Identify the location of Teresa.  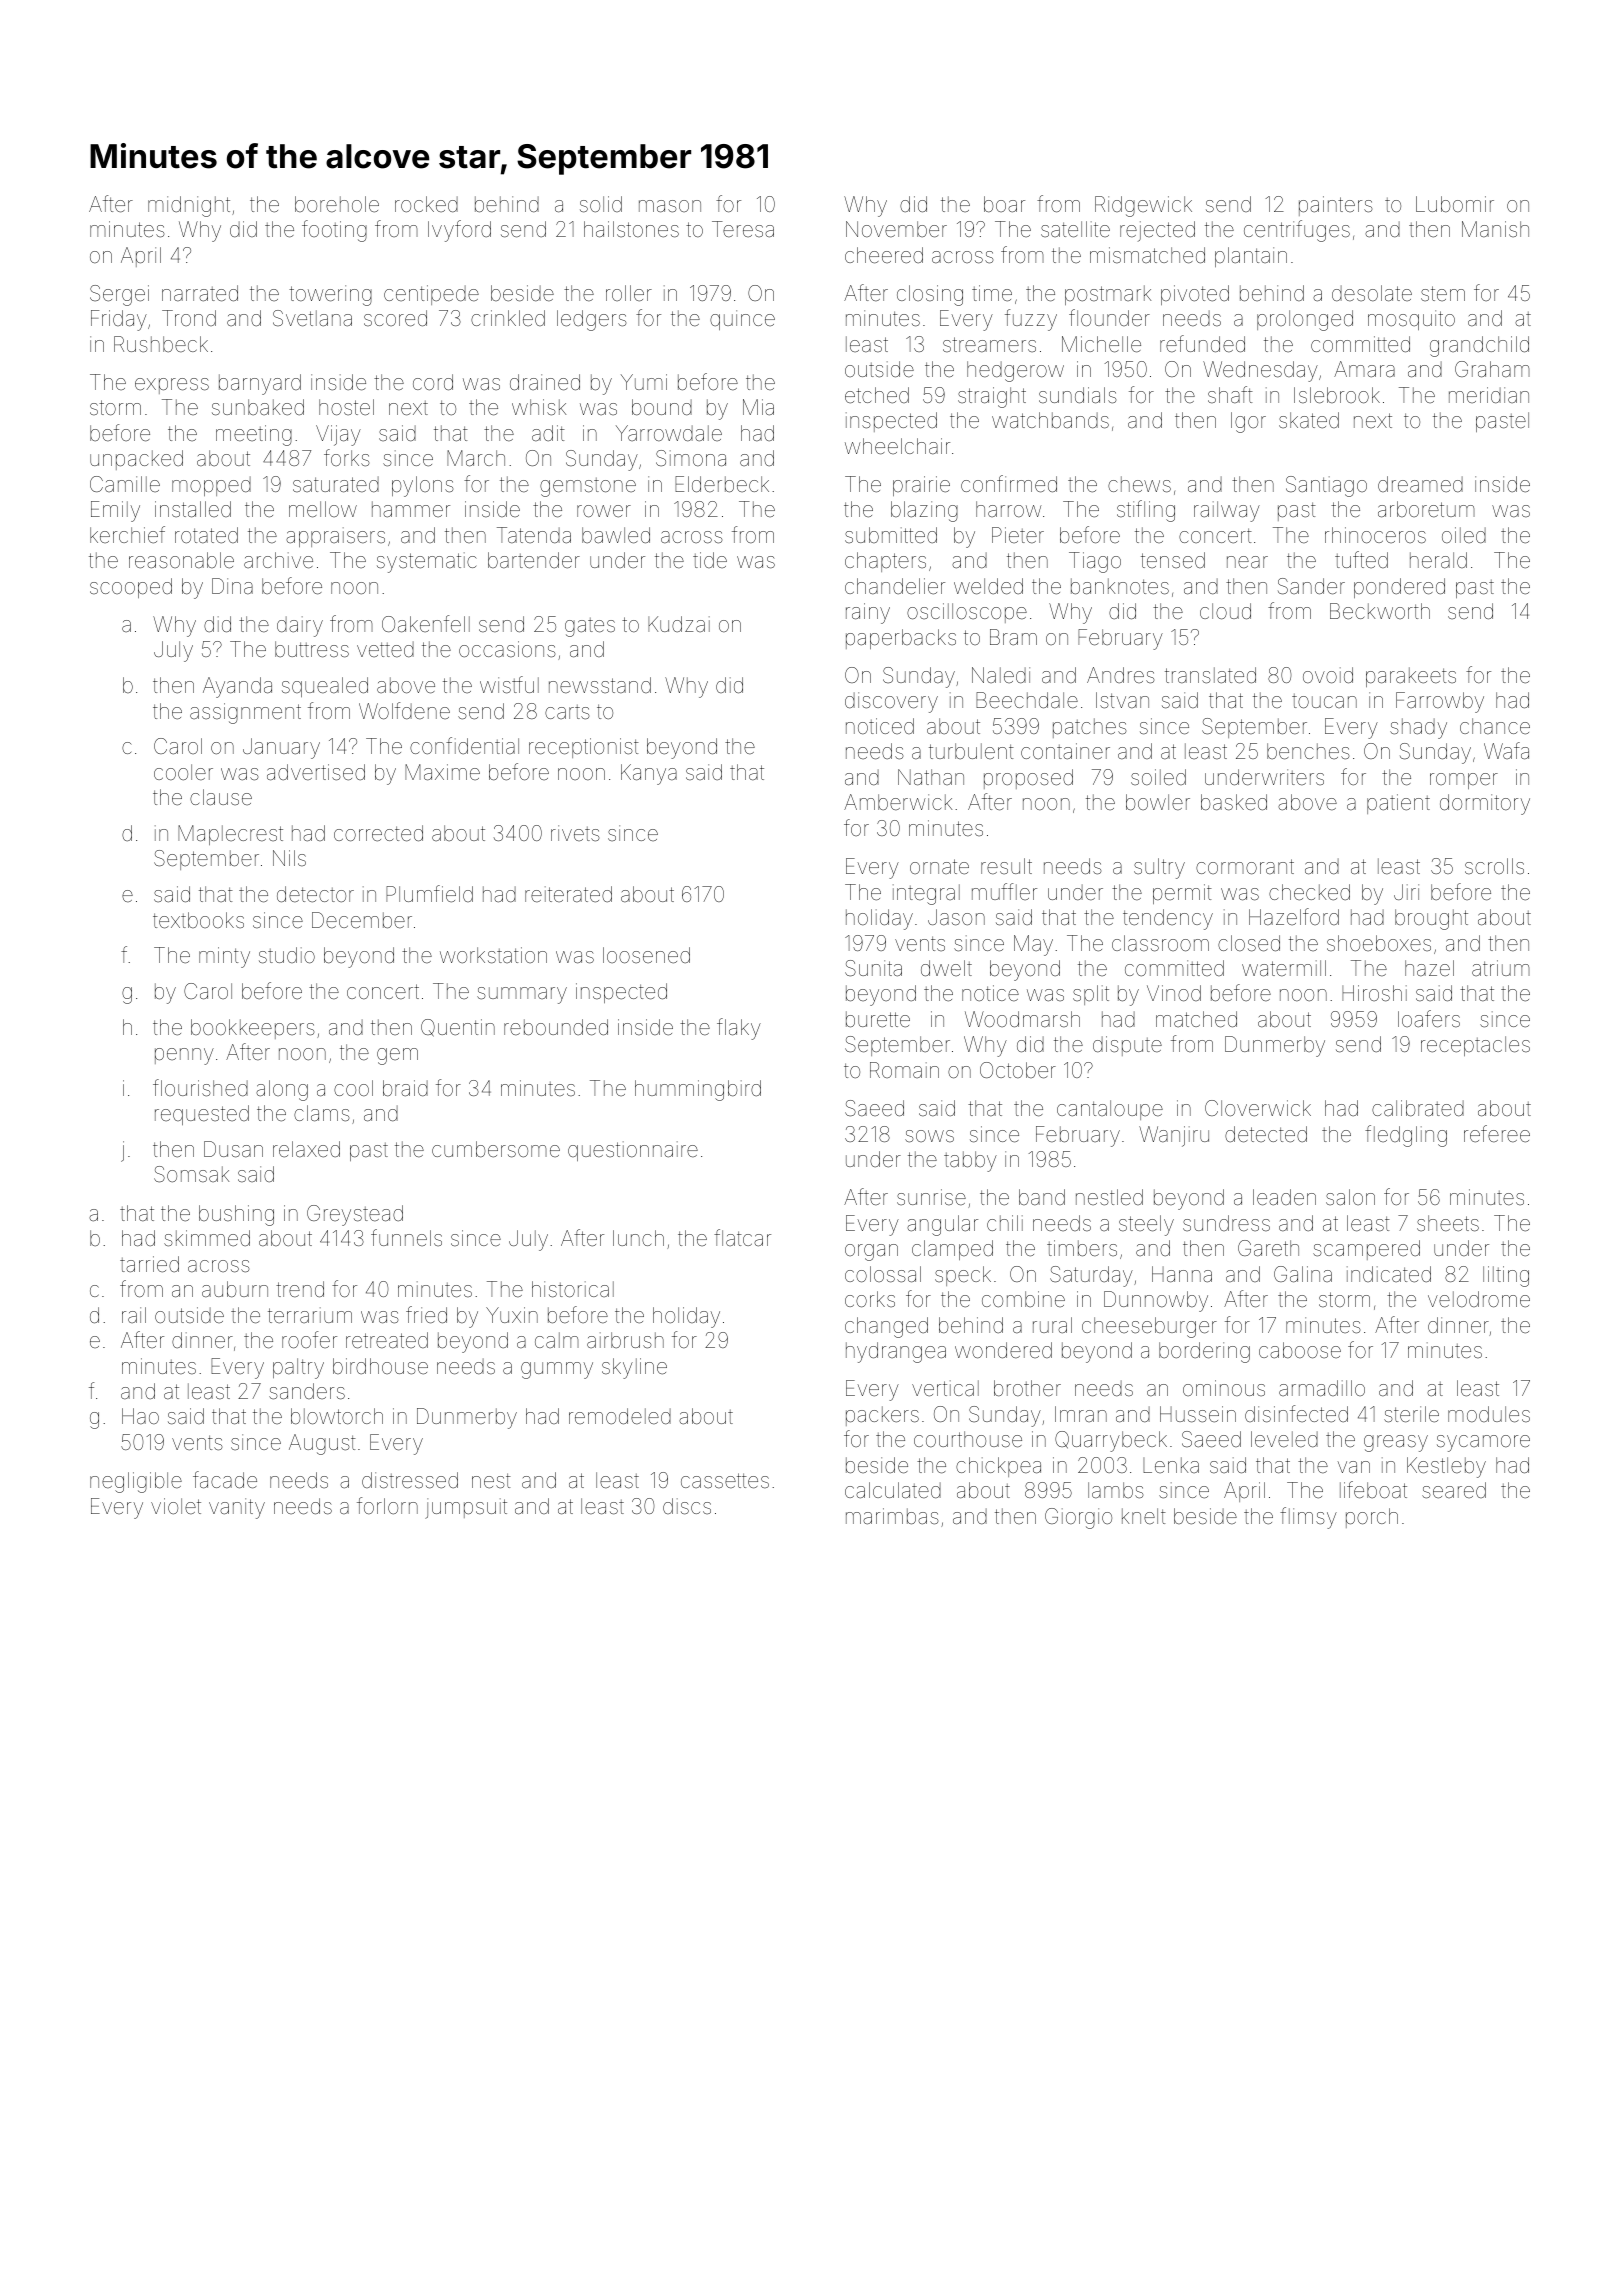
(743, 229).
